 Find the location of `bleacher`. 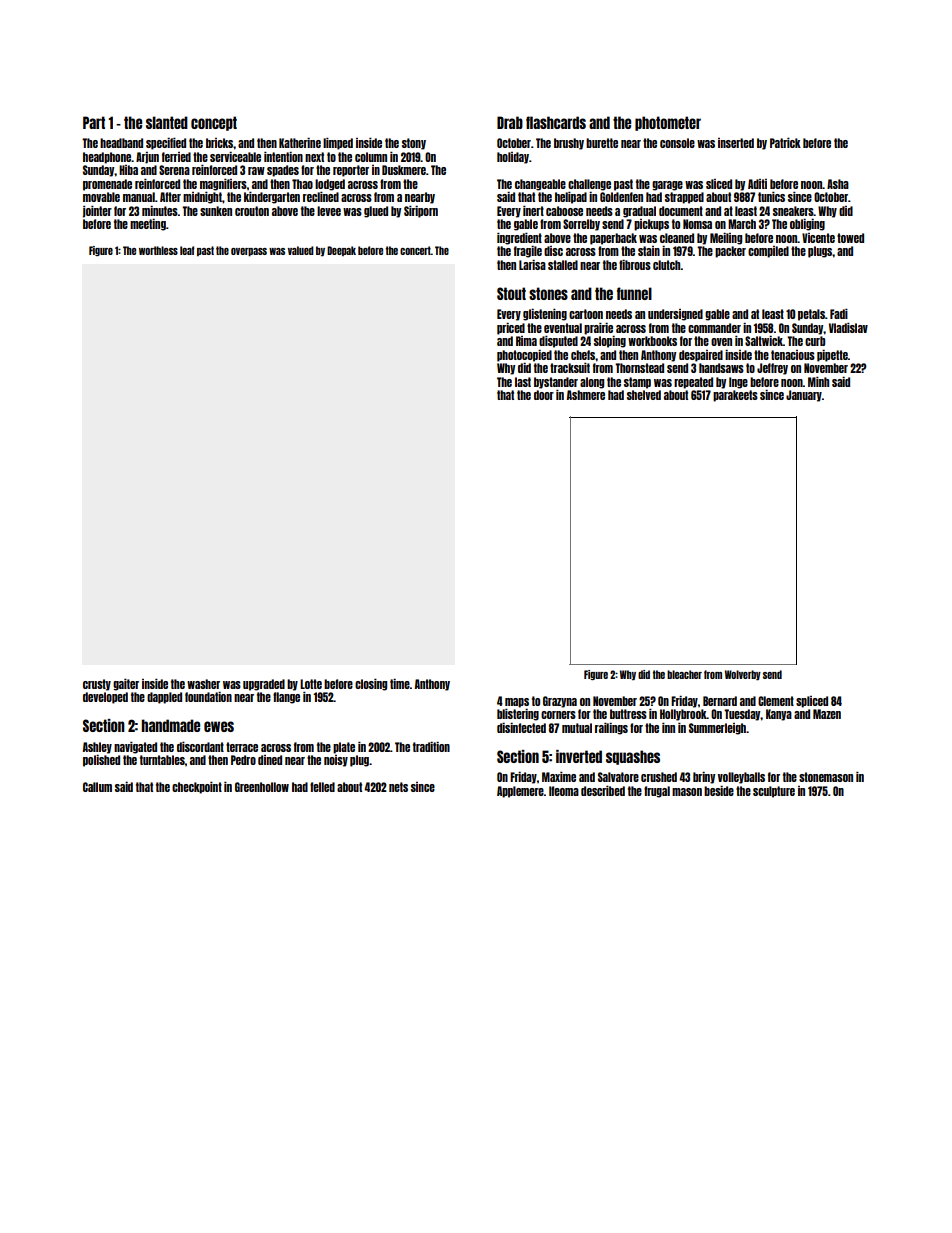

bleacher is located at coordinates (684, 674).
